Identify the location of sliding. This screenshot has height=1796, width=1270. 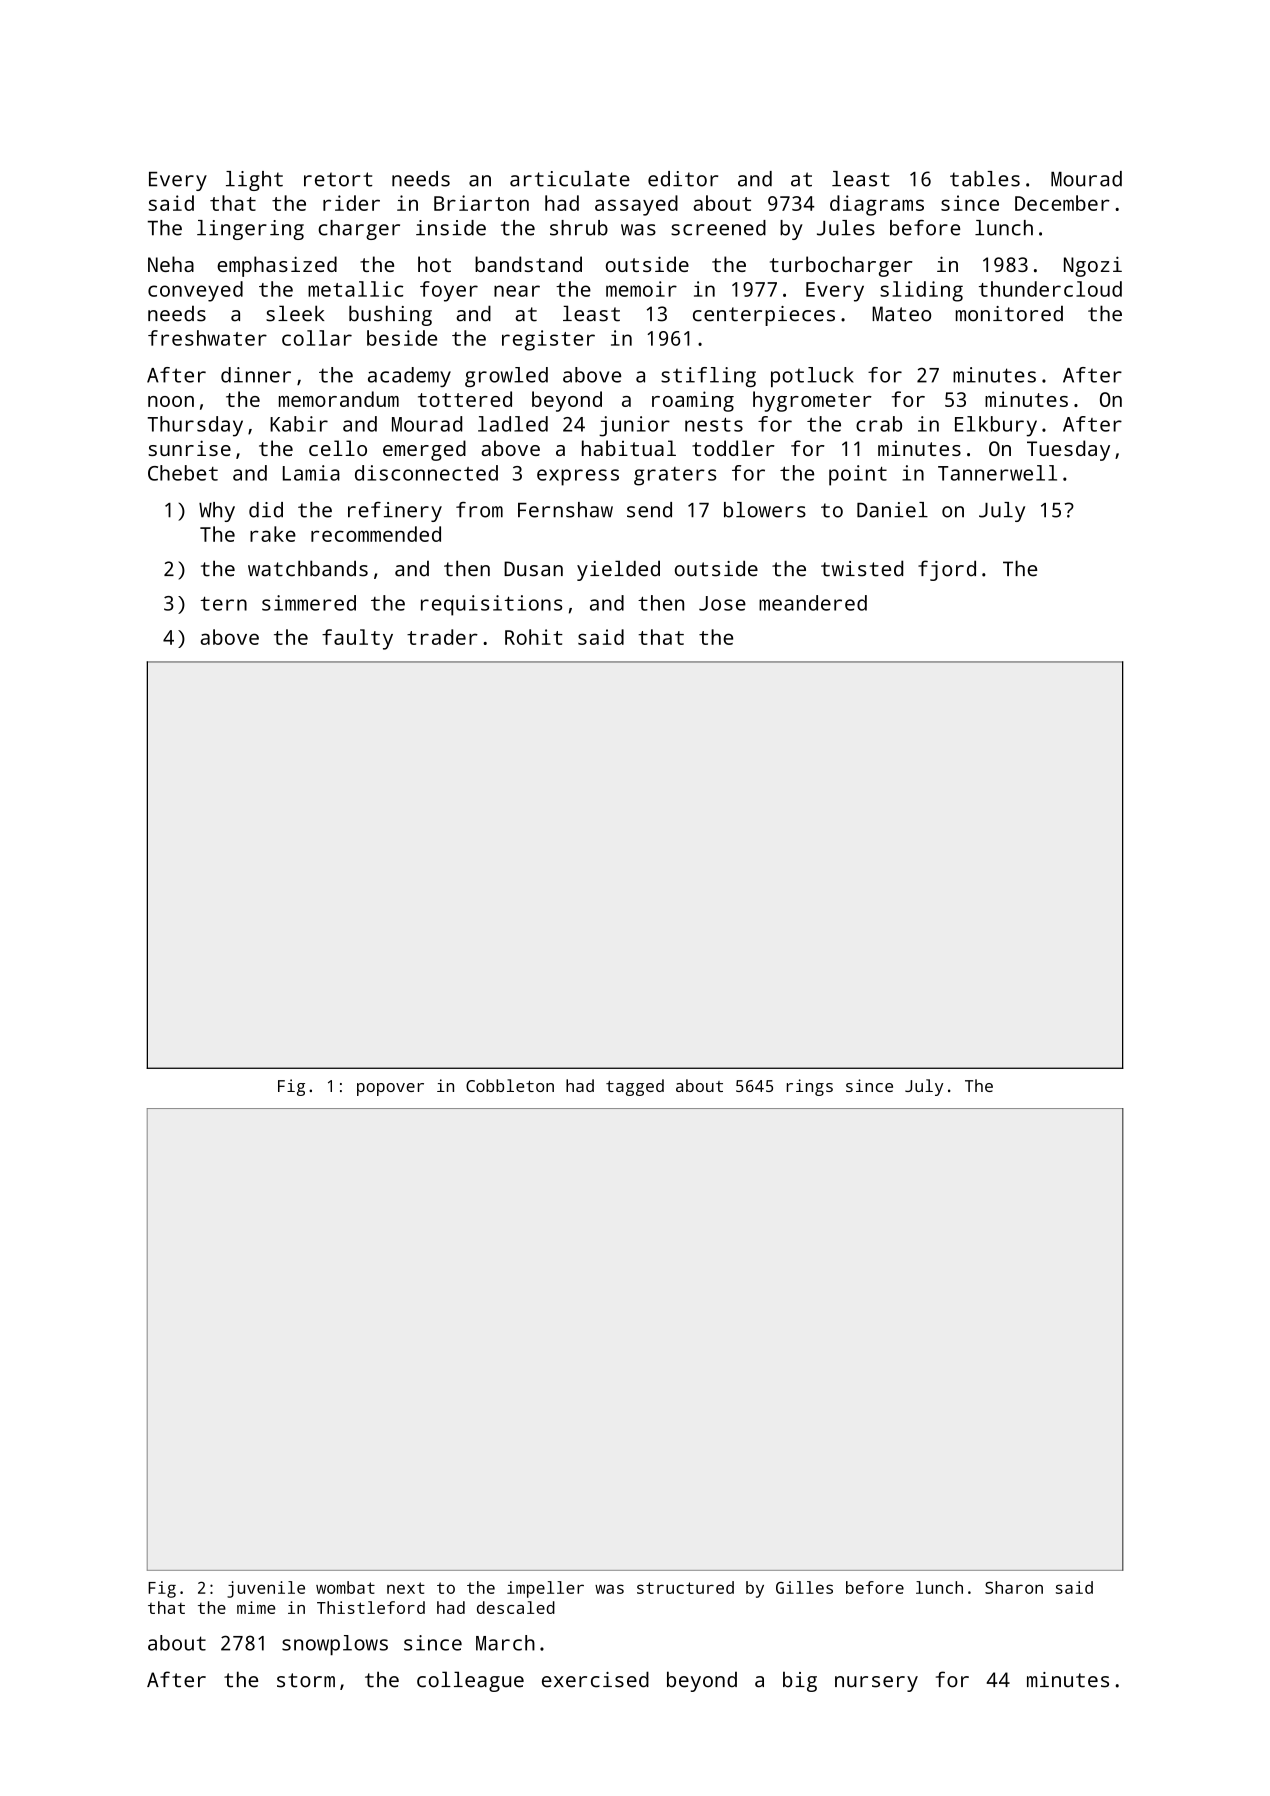
(921, 291).
